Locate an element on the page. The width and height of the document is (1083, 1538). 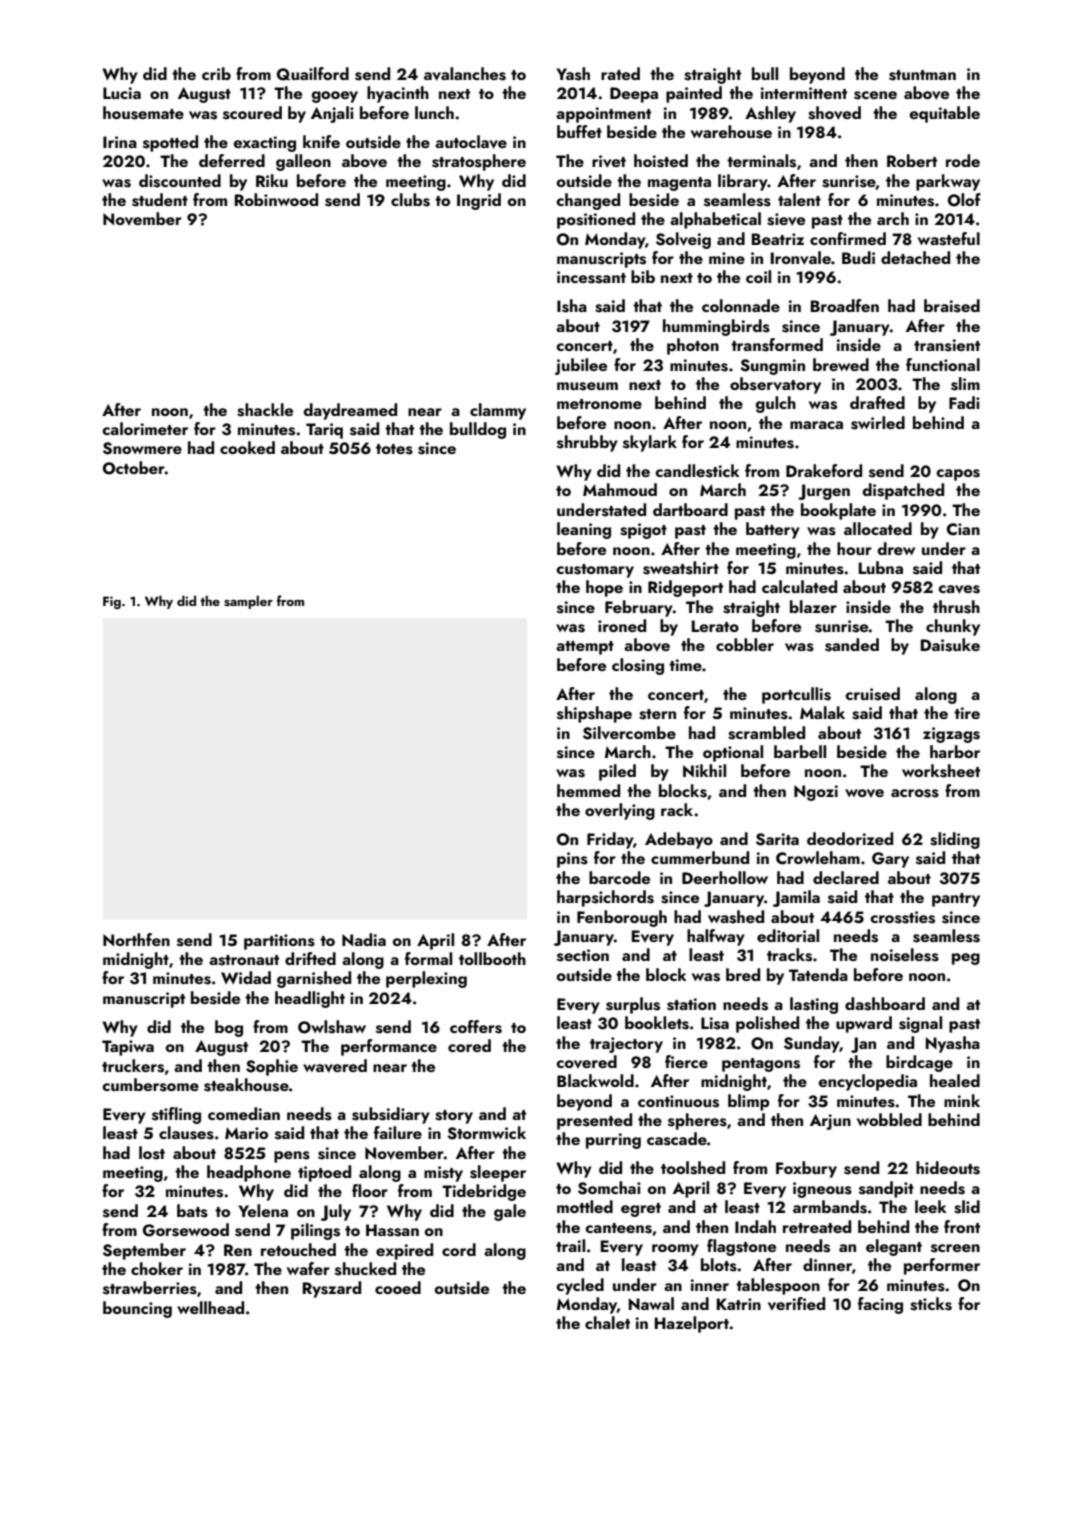
cooked is located at coordinates (247, 447).
